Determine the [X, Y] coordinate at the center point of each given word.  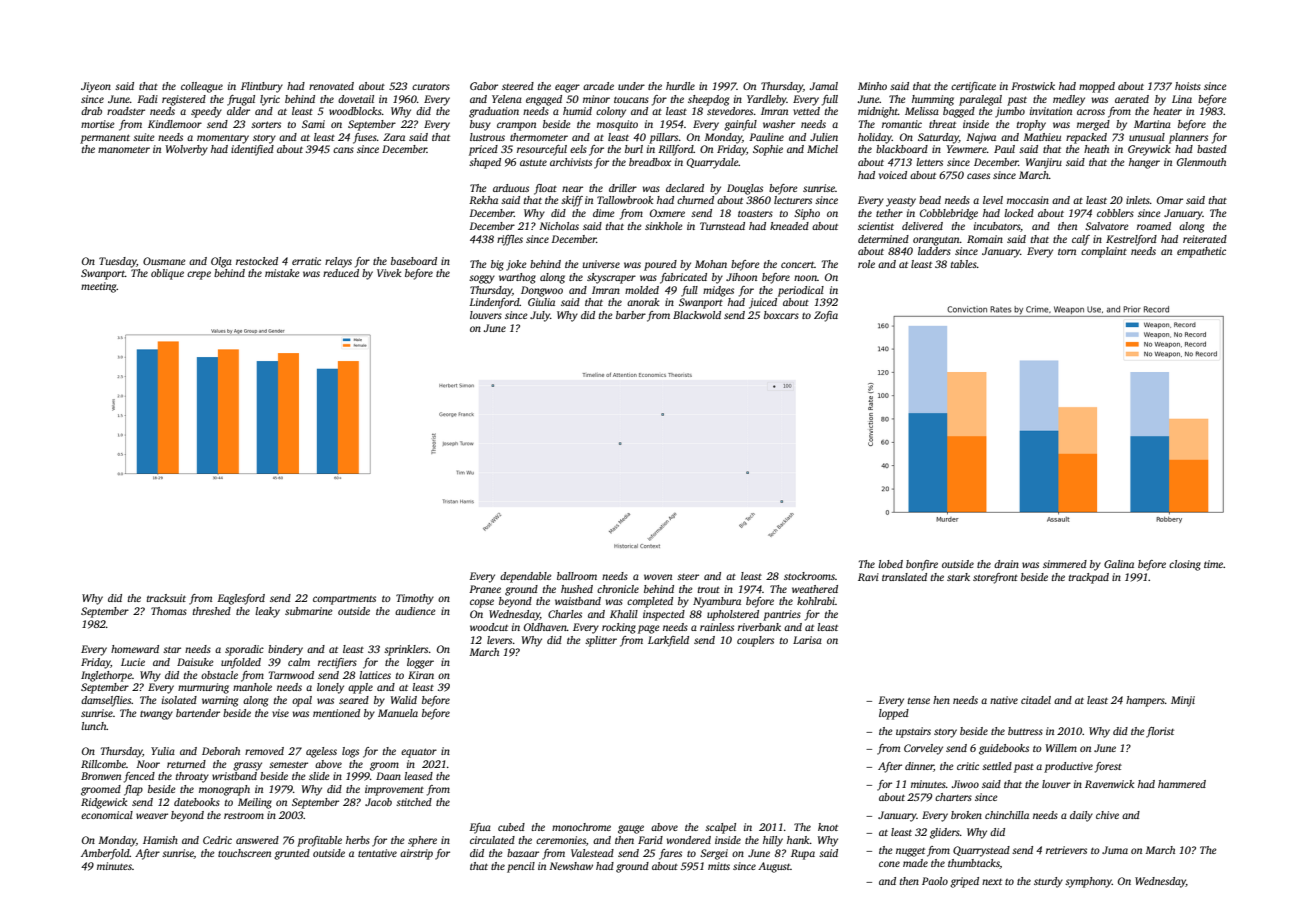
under [631, 86]
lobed [890, 564]
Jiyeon [96, 87]
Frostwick [1033, 86]
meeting [99, 287]
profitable [319, 841]
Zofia [826, 316]
